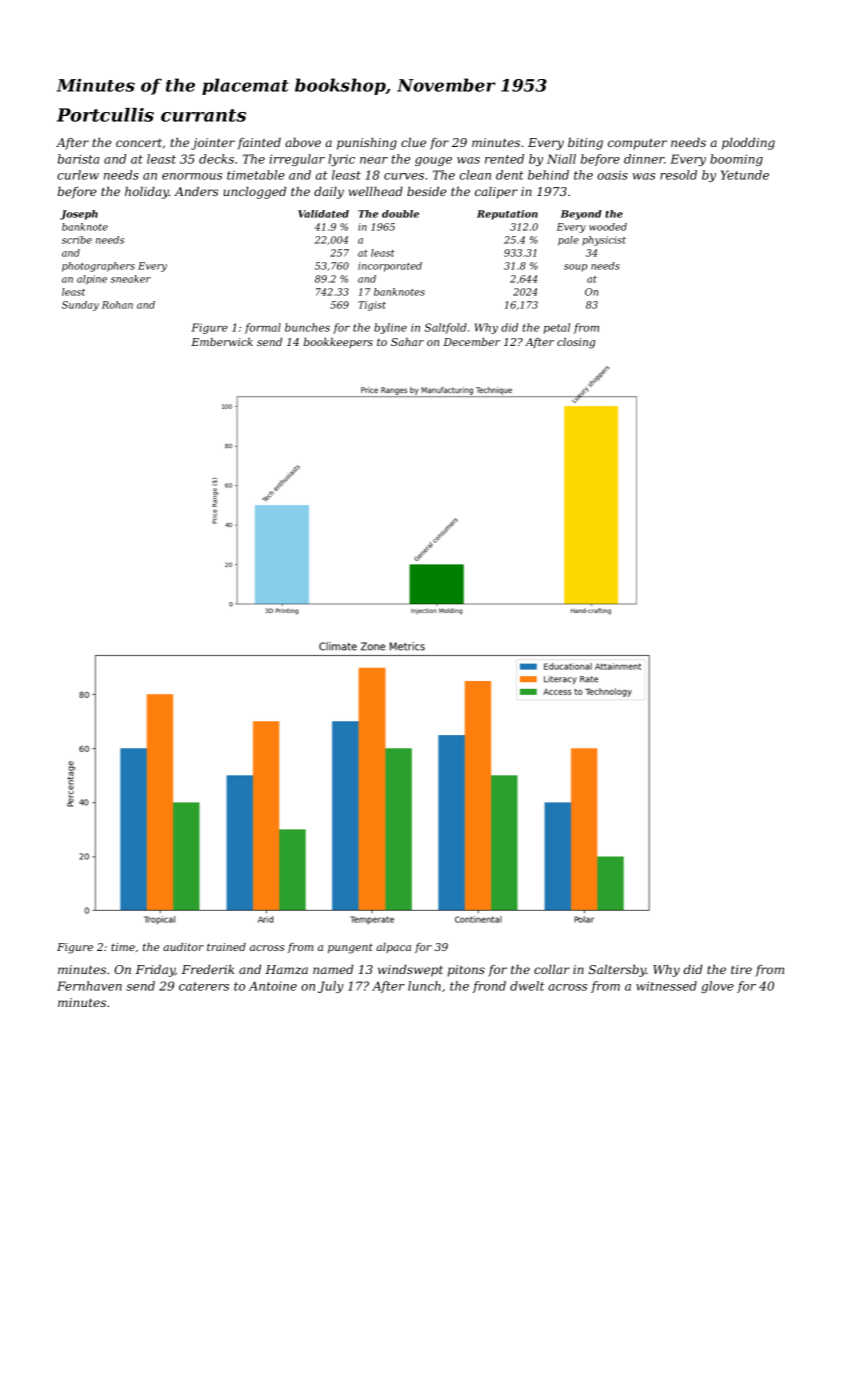 The image size is (849, 1400). Describe the element at coordinates (504, 159) in the screenshot. I see `rented` at that location.
